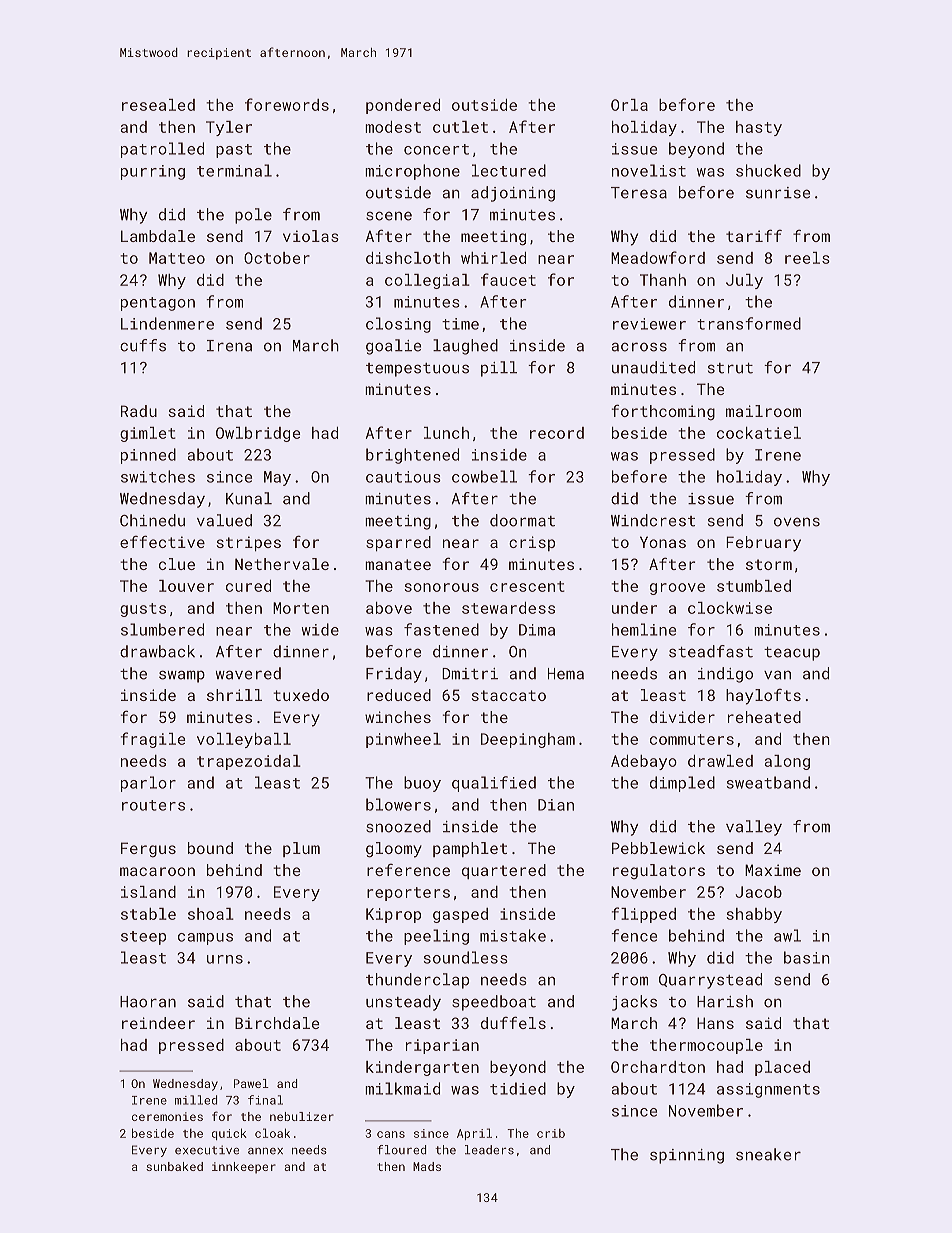  What do you see at coordinates (494, 1003) in the page?
I see `speedboat` at bounding box center [494, 1003].
